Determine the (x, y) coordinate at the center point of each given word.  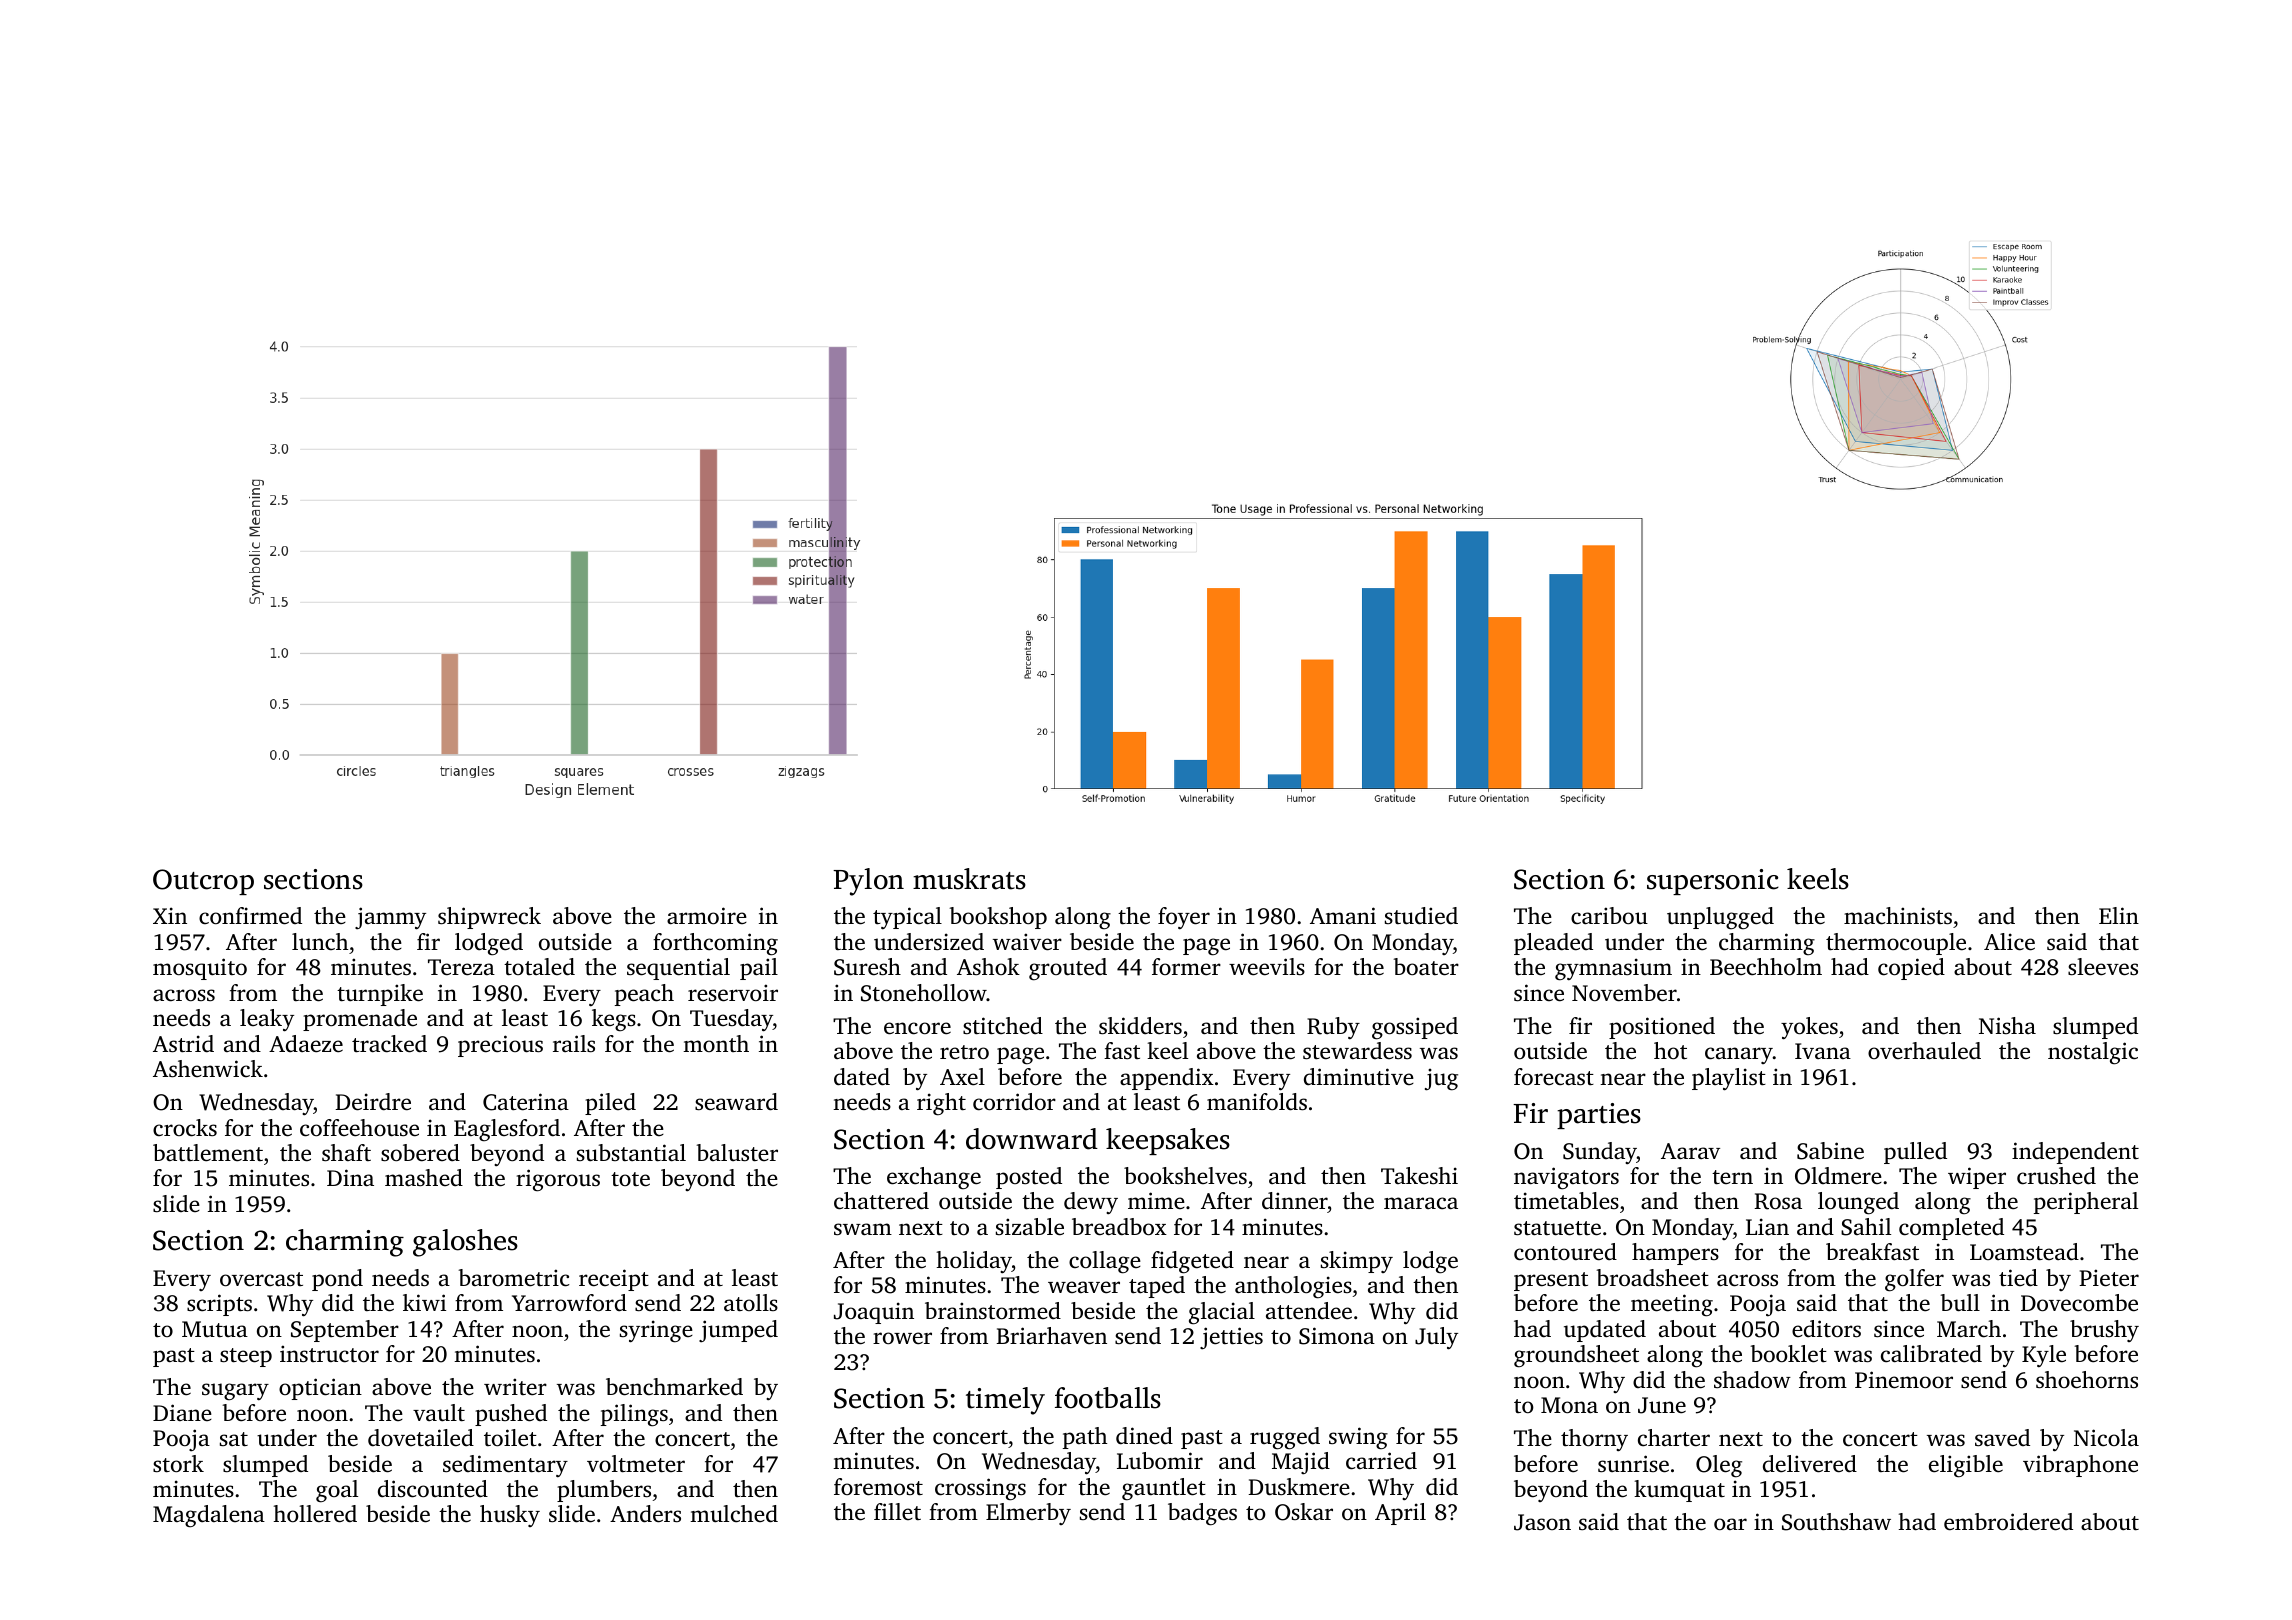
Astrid (183, 1044)
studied (1421, 916)
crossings (980, 1489)
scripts (219, 1305)
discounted (433, 1489)
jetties (1231, 1338)
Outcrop (203, 882)
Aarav (1690, 1151)
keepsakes (1168, 1141)
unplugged (1720, 918)
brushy (2104, 1331)
